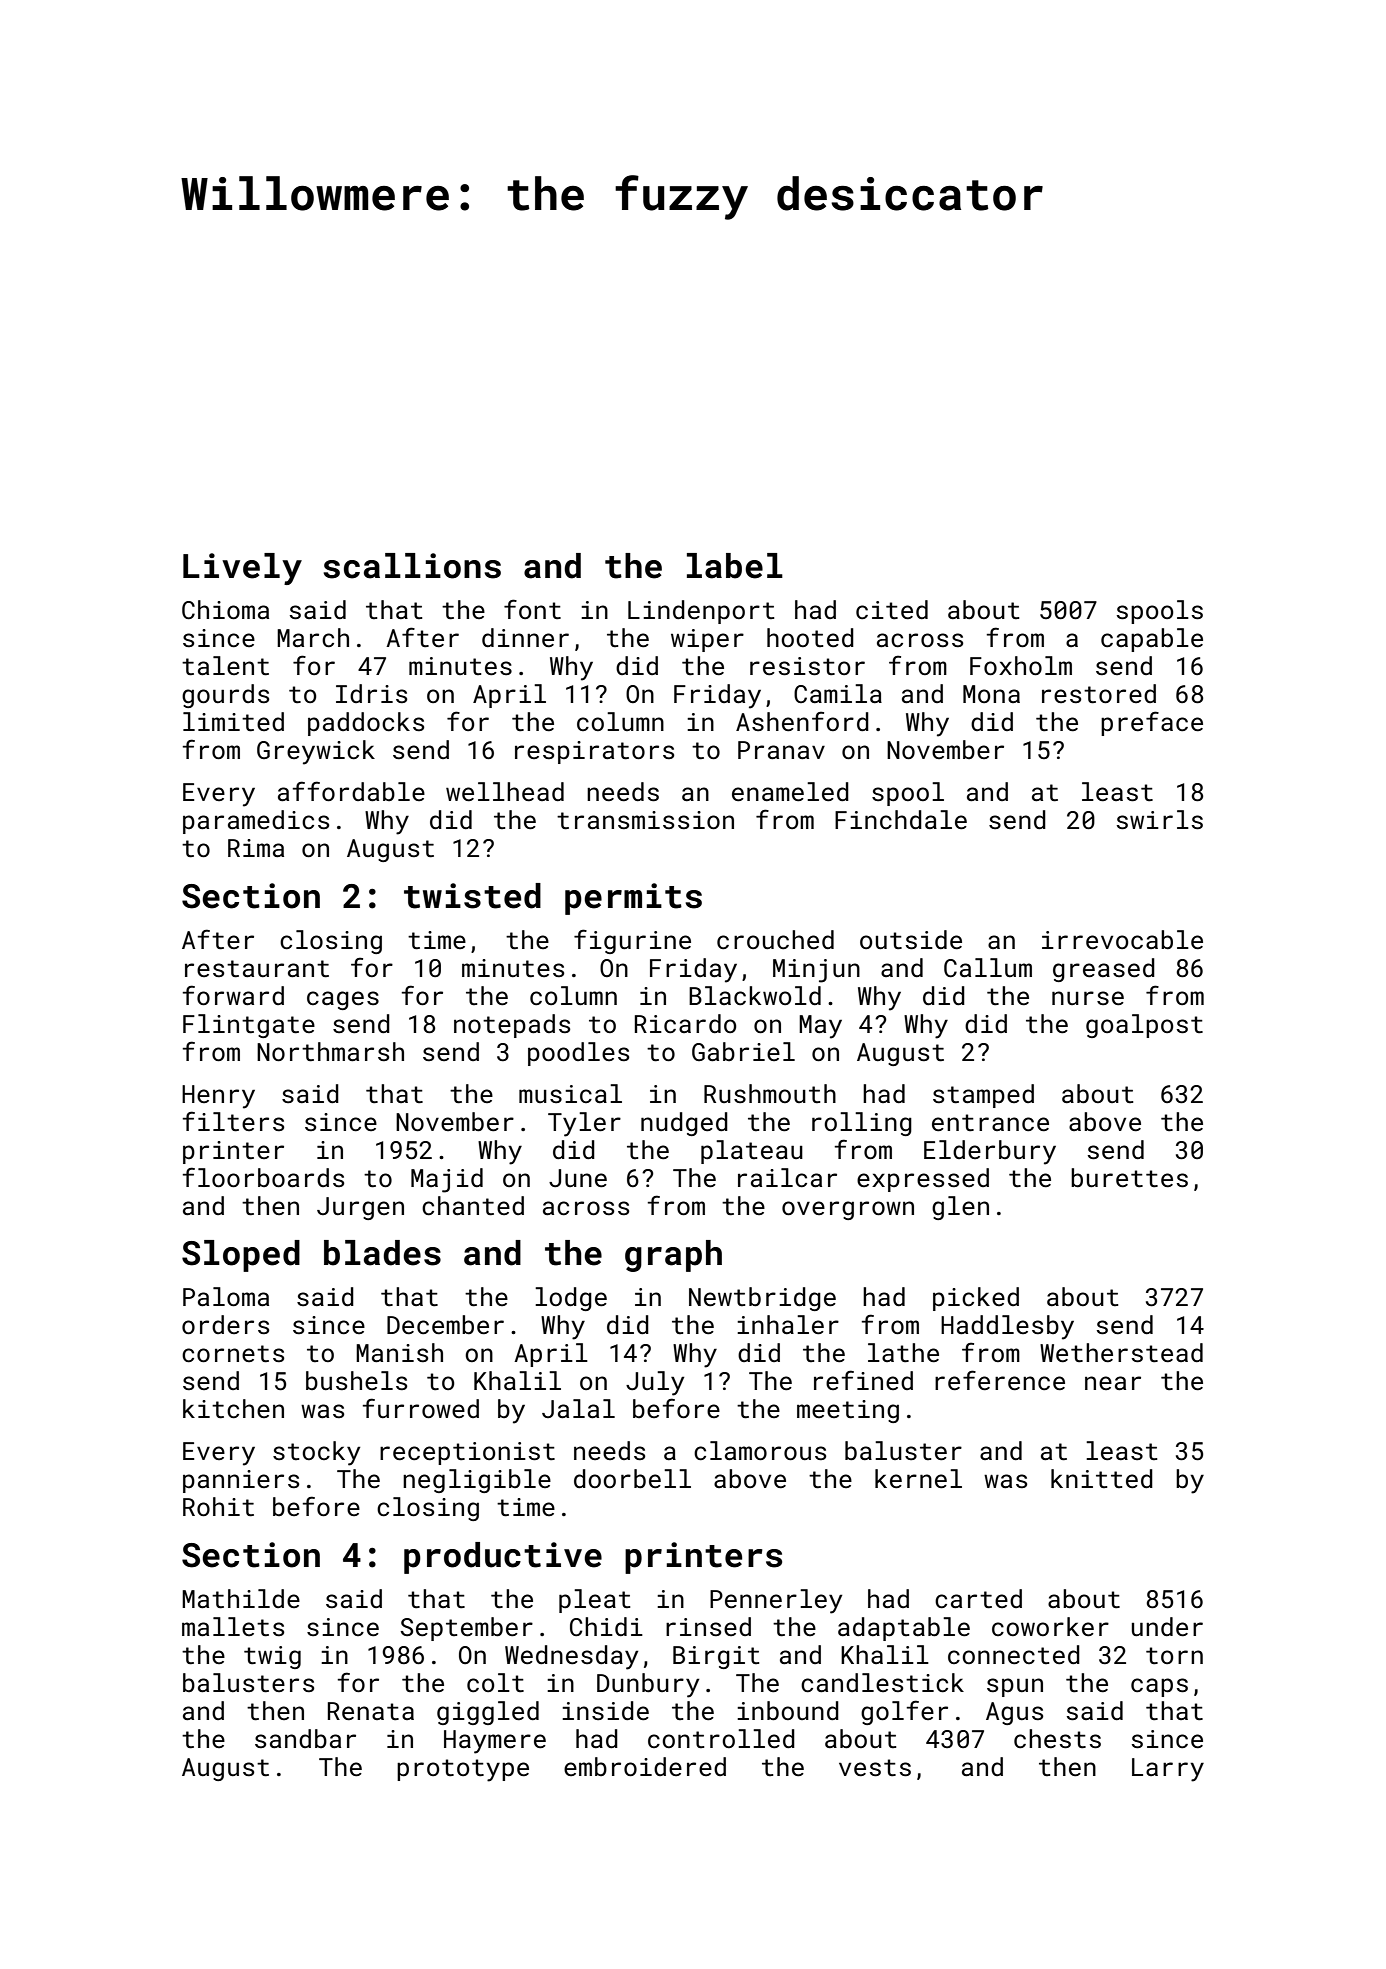 The width and height of the screenshot is (1386, 1969). What do you see at coordinates (505, 792) in the screenshot?
I see `wellhead` at bounding box center [505, 792].
